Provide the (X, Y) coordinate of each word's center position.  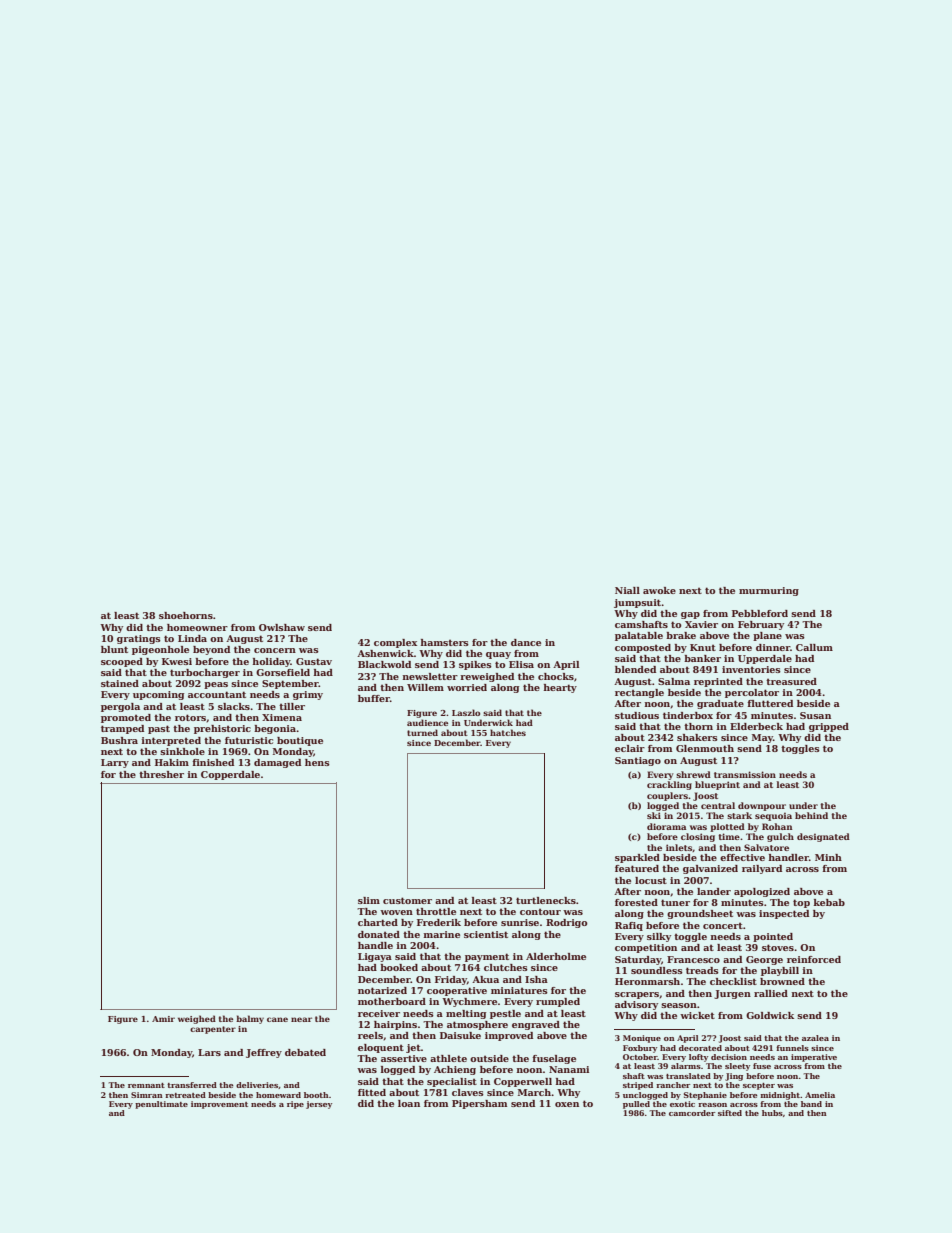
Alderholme (556, 956)
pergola (120, 707)
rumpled (558, 1002)
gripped (829, 727)
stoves (778, 947)
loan (409, 1103)
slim (369, 900)
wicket (697, 1015)
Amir (163, 1019)
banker (702, 658)
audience (427, 722)
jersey (319, 1105)
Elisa (521, 664)
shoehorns (186, 615)
